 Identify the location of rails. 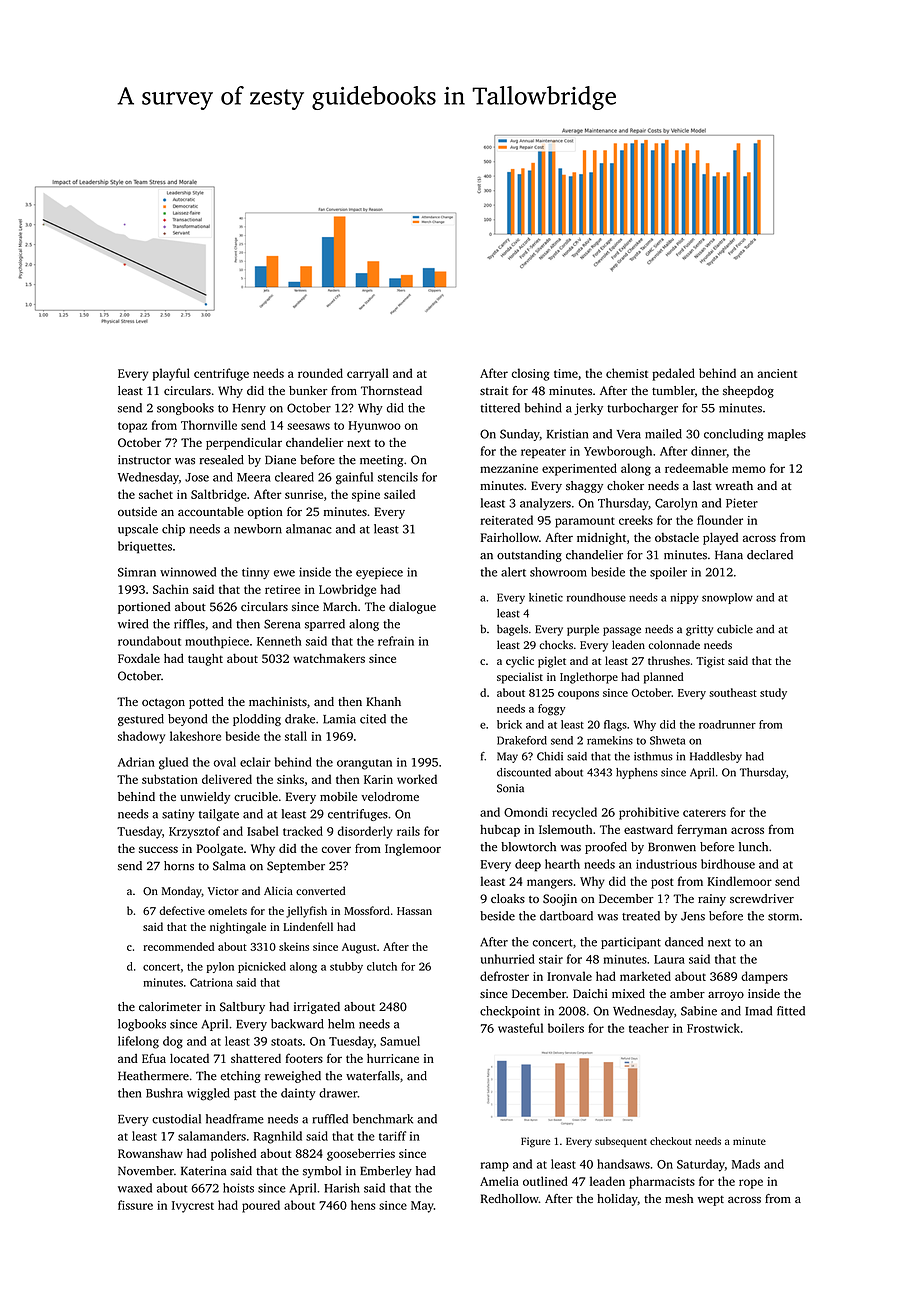
(408, 831).
